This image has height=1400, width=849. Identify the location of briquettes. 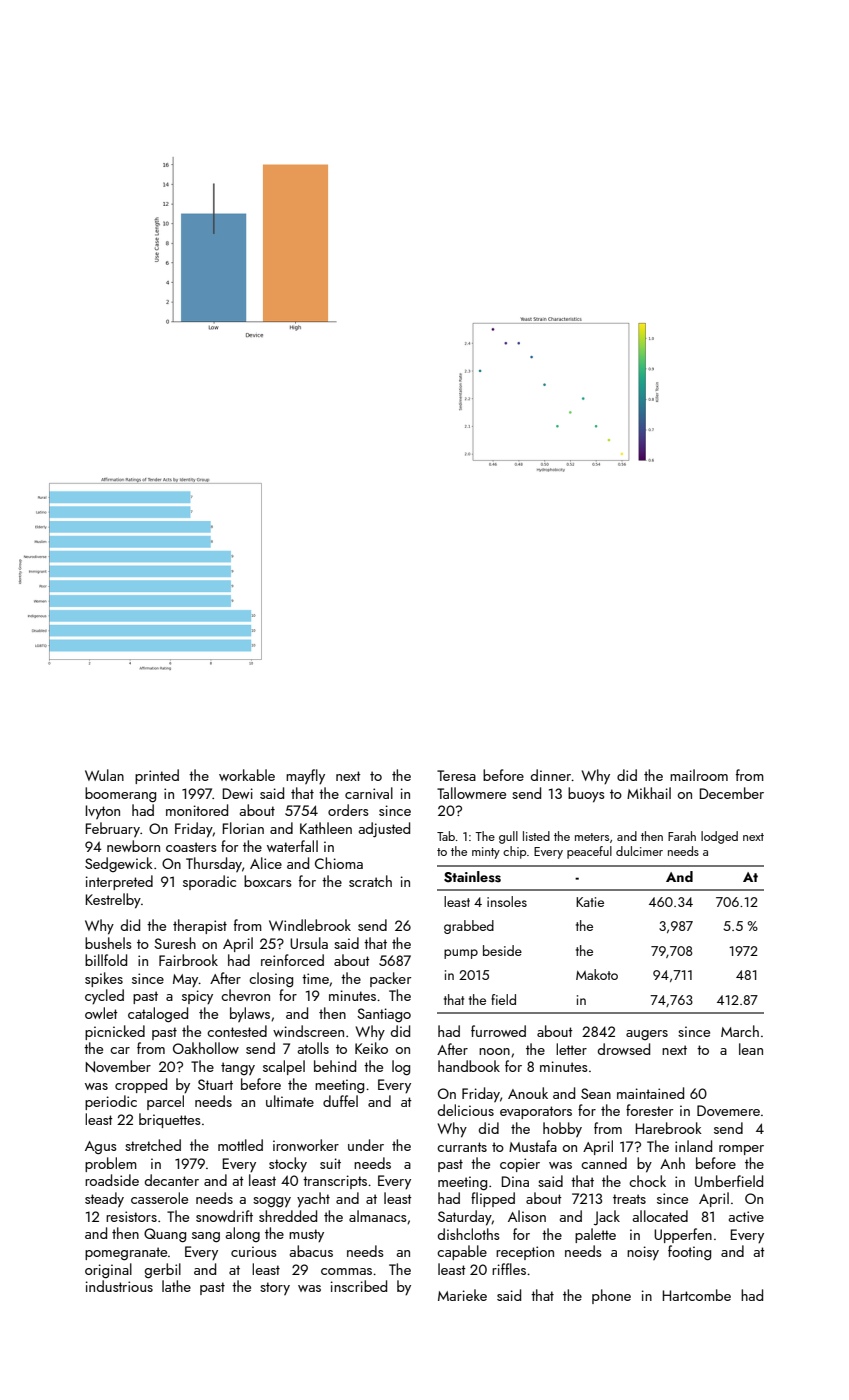
(169, 1120).
